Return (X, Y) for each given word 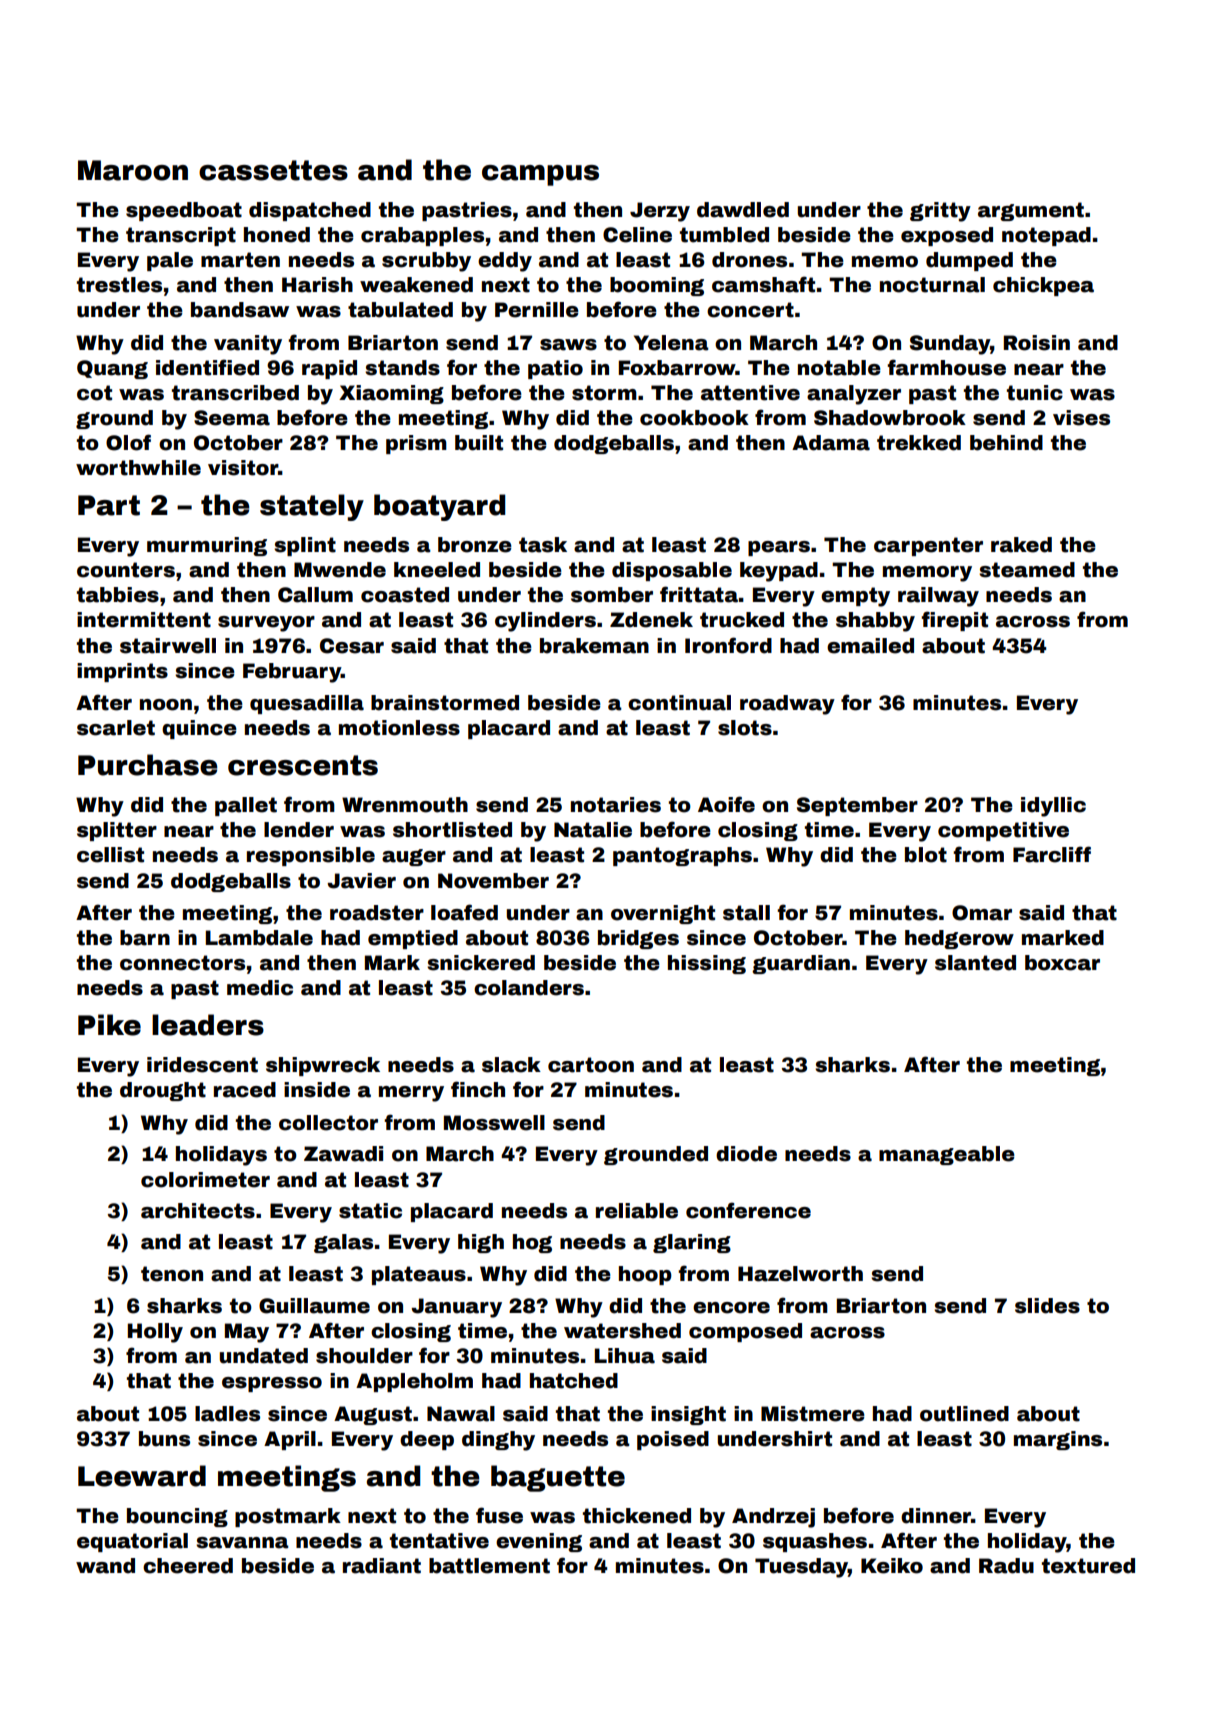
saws (568, 345)
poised (673, 1440)
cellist (110, 855)
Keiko (892, 1566)
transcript (181, 236)
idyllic (1053, 807)
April (290, 1440)
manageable (947, 1155)
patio (555, 369)
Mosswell (494, 1123)
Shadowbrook (890, 418)
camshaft (763, 284)
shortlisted (452, 830)
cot (94, 393)
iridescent (202, 1065)
